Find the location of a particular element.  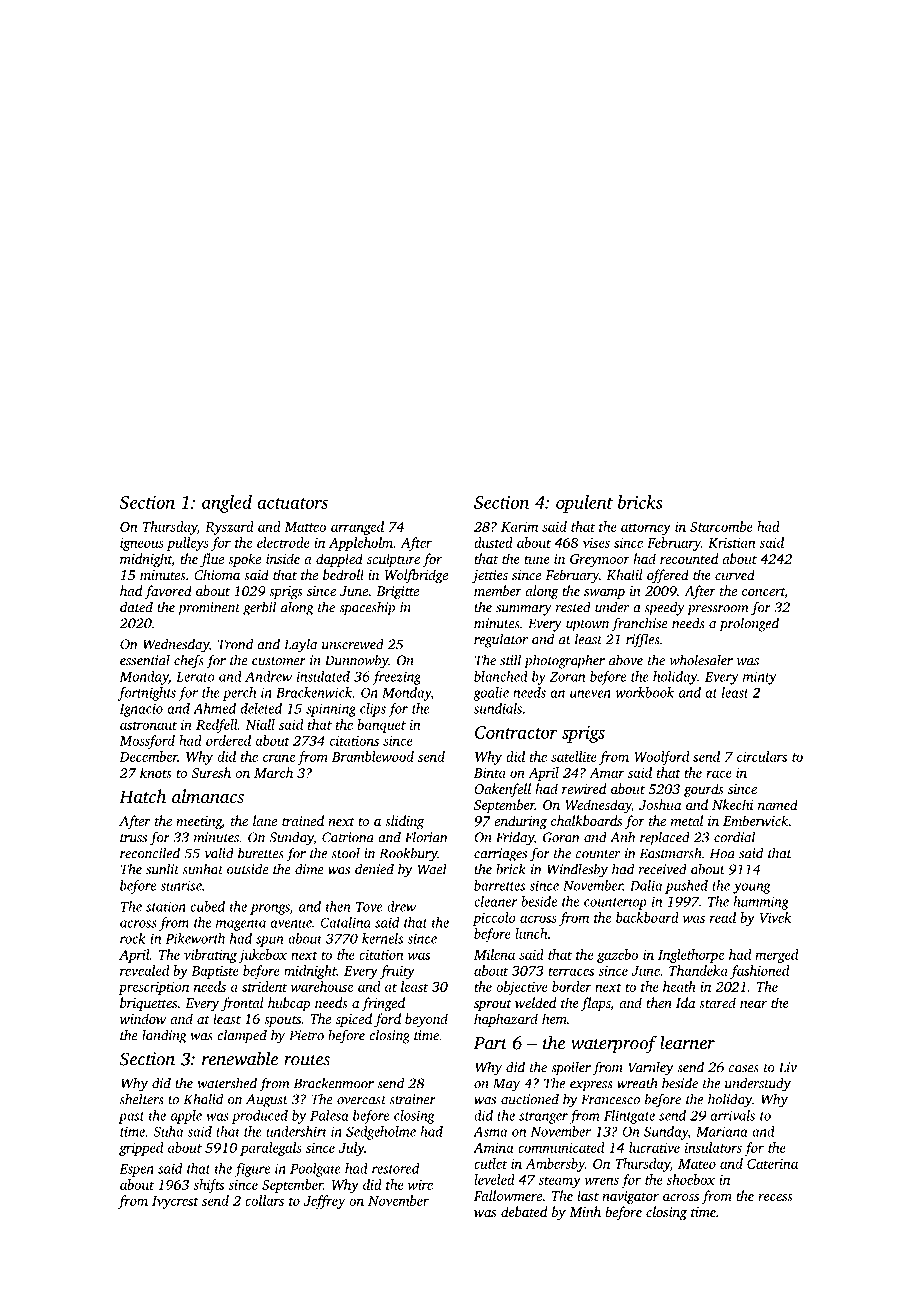

Part is located at coordinates (490, 1043).
